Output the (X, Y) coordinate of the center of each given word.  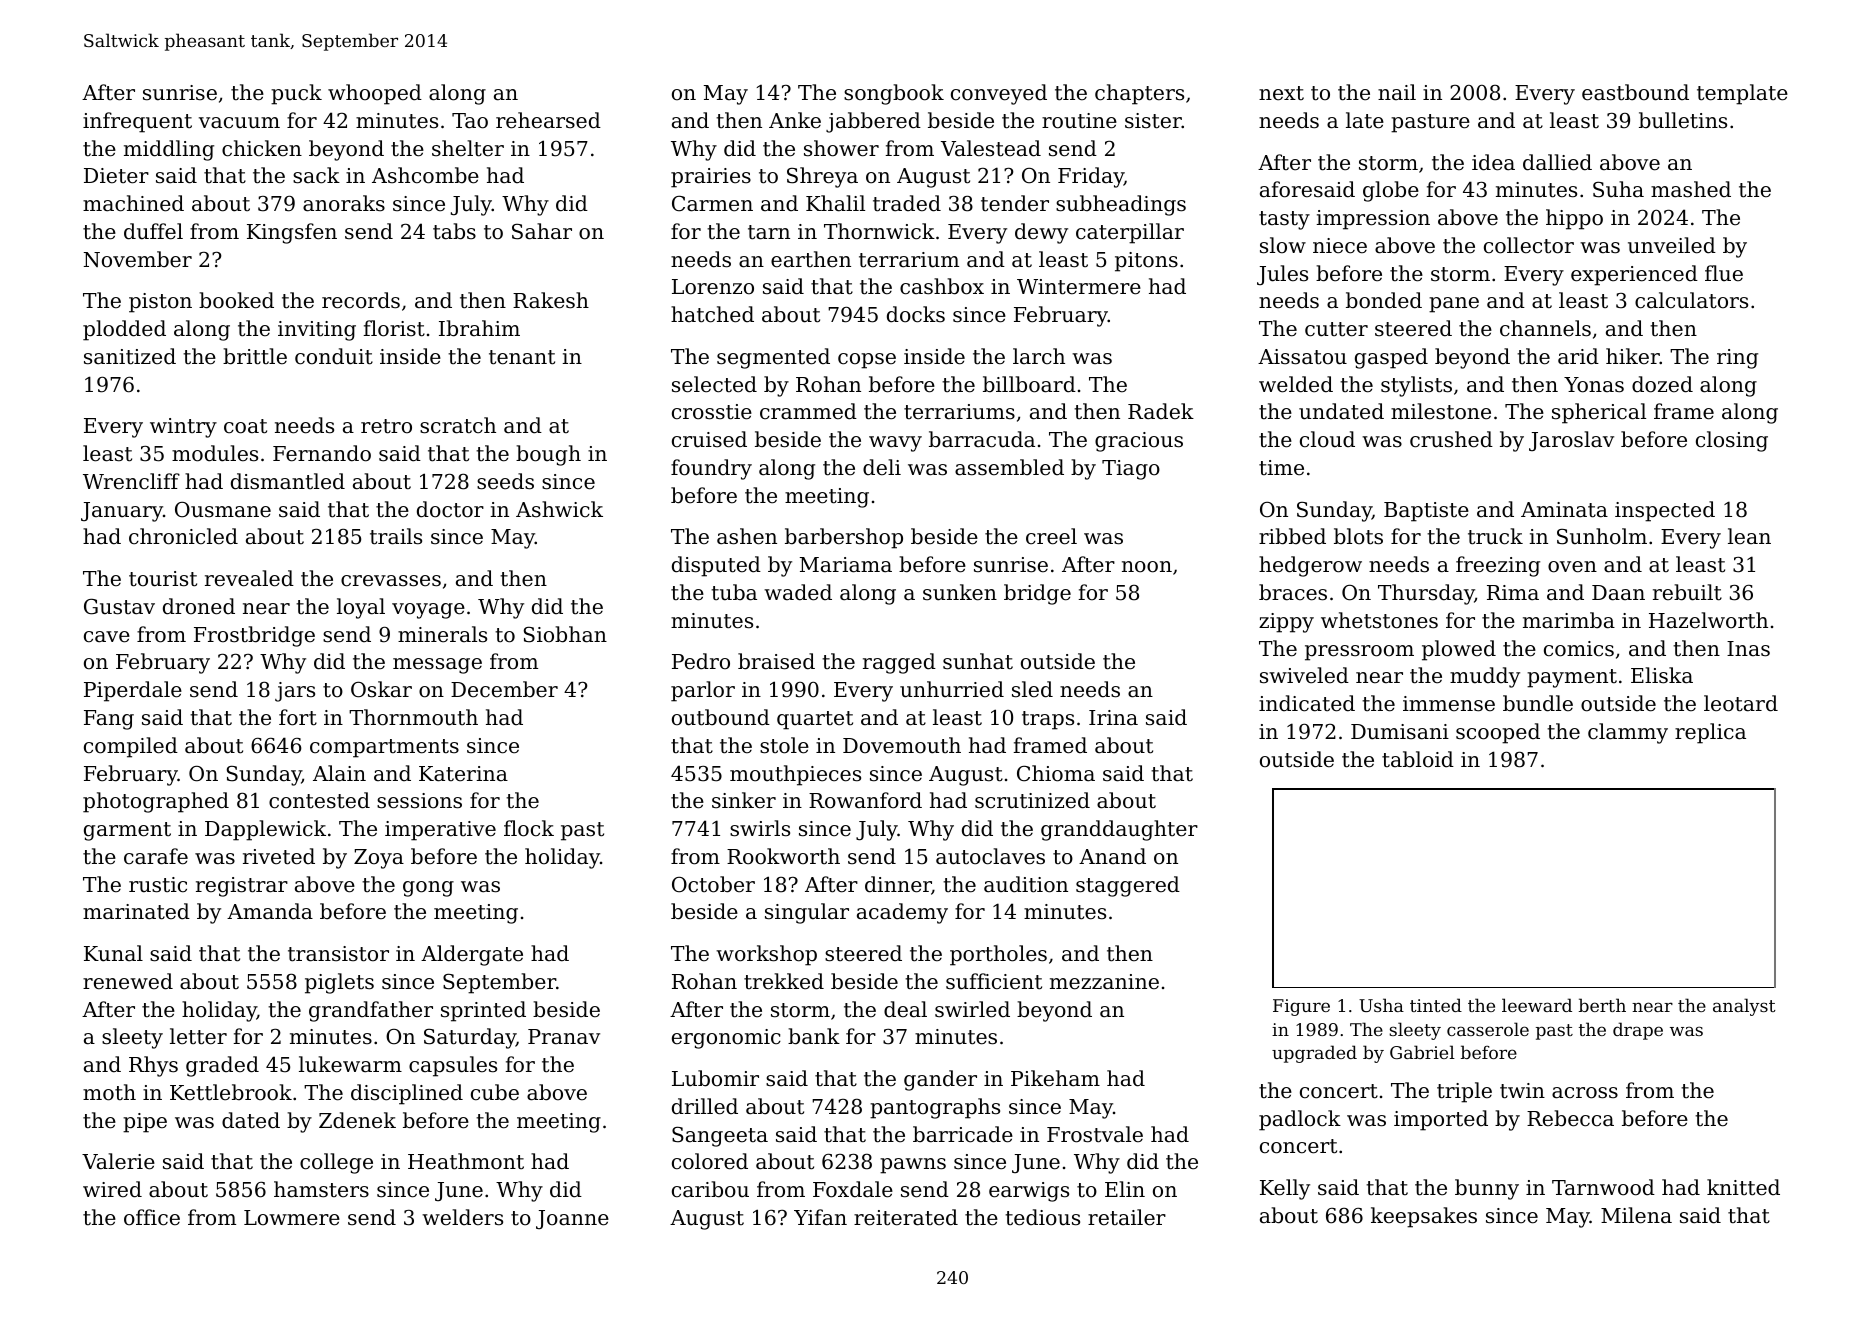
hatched (712, 314)
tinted (1436, 1005)
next (1281, 93)
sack (316, 175)
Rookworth (783, 856)
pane (1454, 305)
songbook (894, 94)
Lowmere (292, 1218)
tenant (522, 357)
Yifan (820, 1217)
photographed (156, 802)
